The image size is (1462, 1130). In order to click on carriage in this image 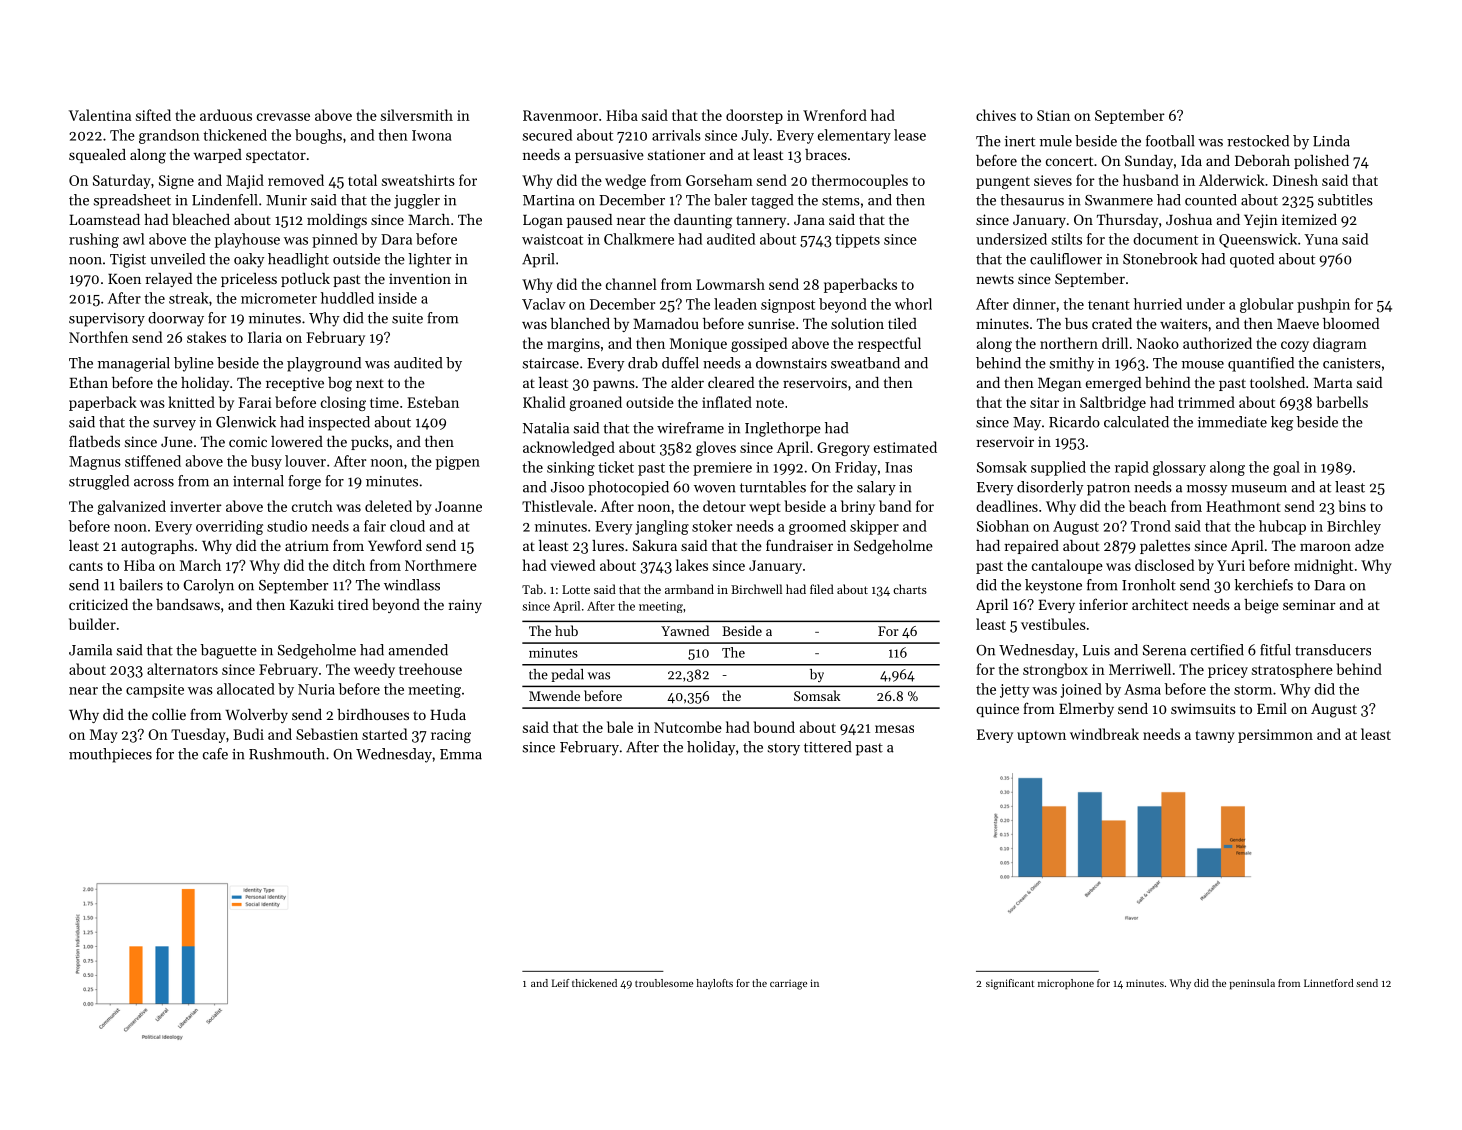, I will do `click(788, 984)`.
